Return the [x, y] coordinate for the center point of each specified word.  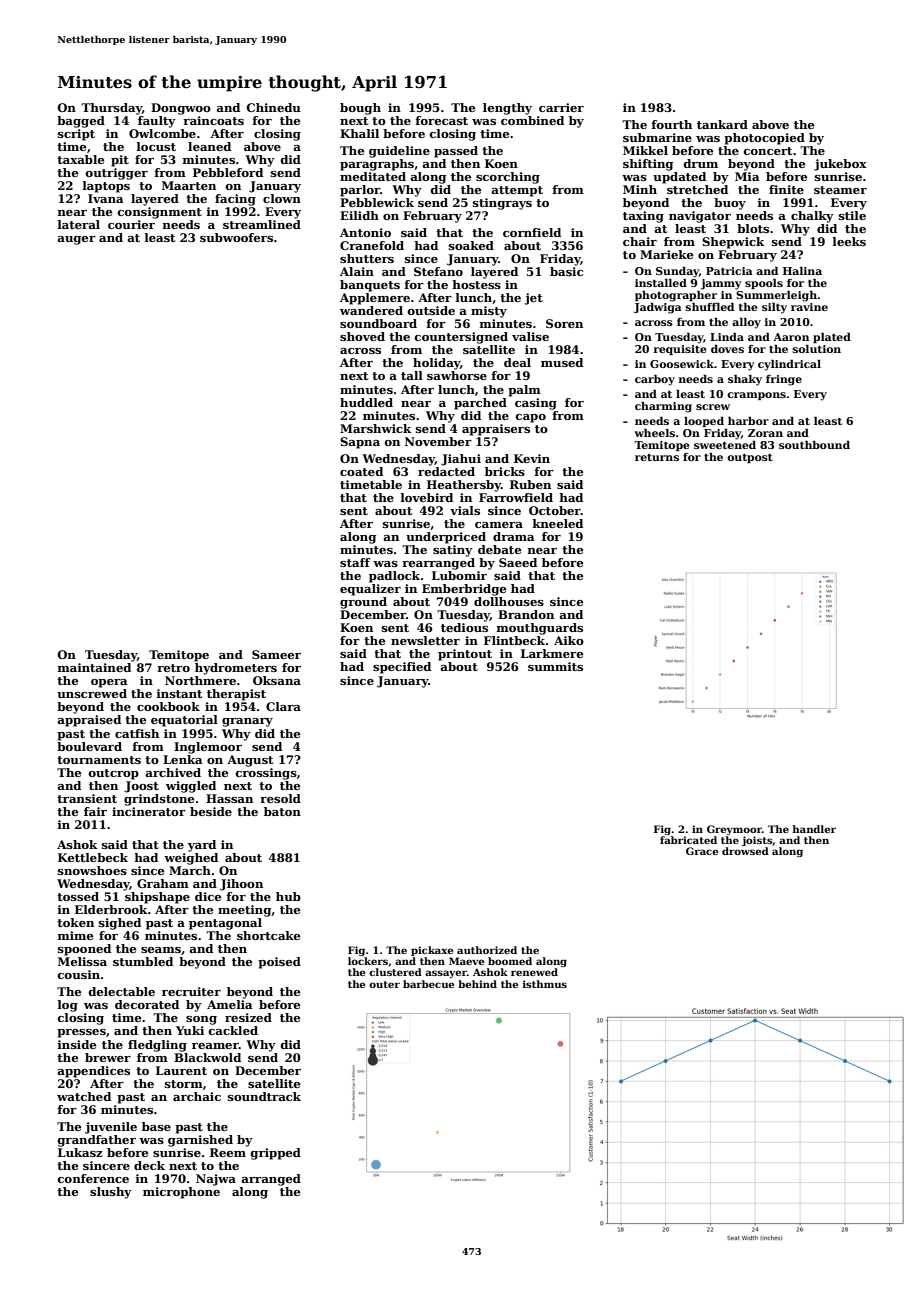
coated [361, 471]
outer [384, 984]
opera [109, 683]
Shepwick [733, 243]
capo [531, 418]
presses [81, 1033]
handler [814, 829]
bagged [81, 122]
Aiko [569, 640]
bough [360, 109]
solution [817, 349]
